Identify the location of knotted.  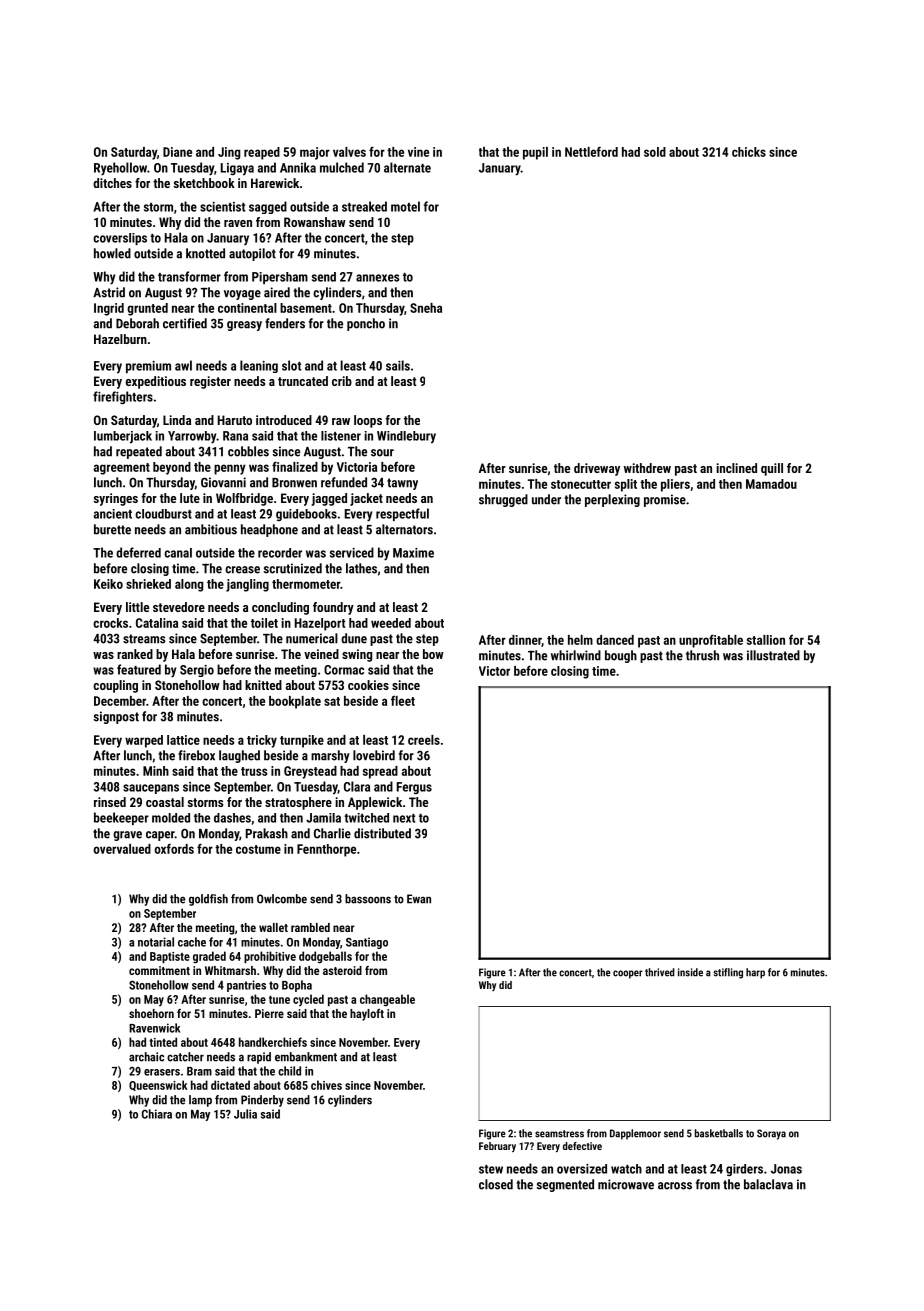
(205, 253).
